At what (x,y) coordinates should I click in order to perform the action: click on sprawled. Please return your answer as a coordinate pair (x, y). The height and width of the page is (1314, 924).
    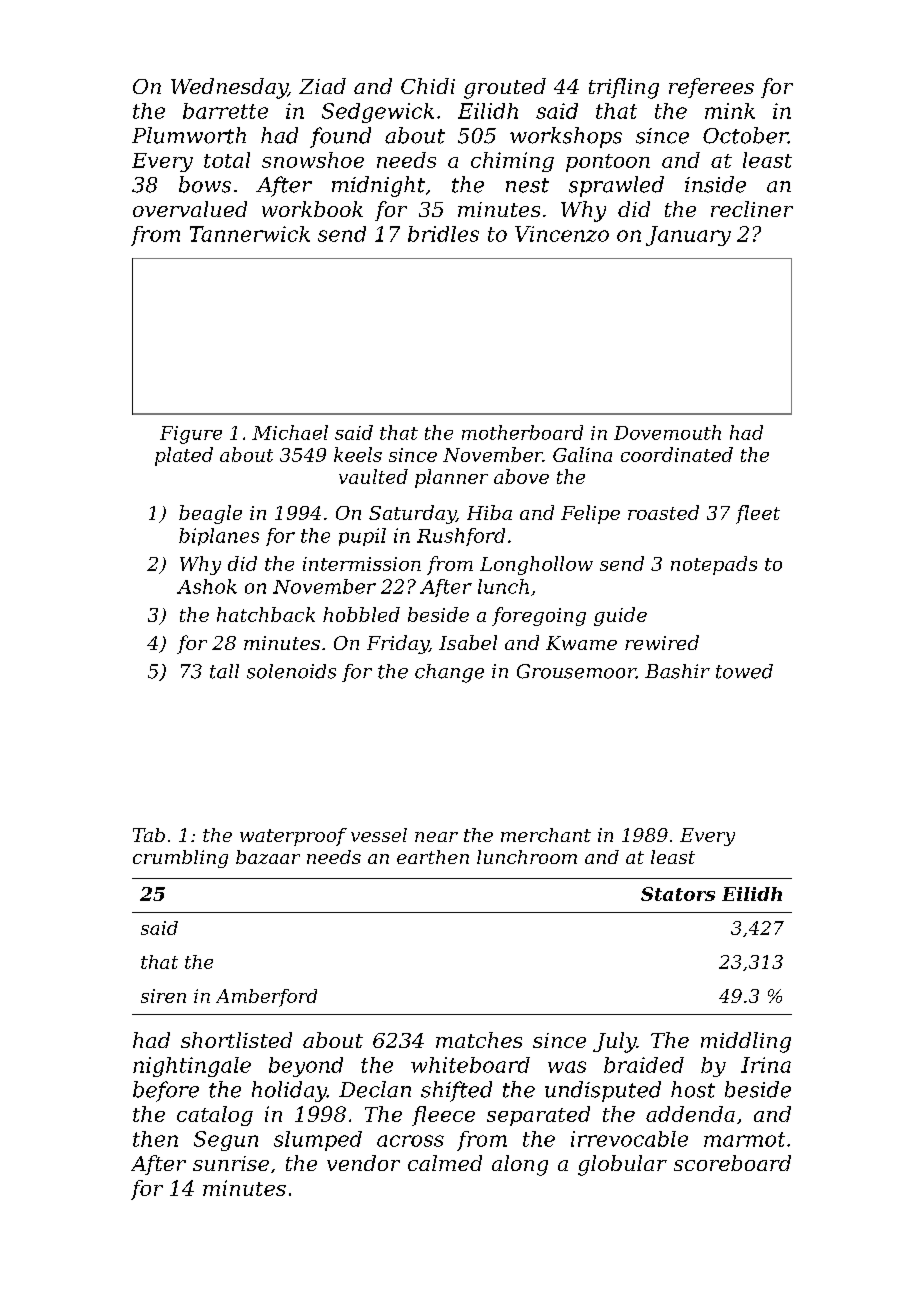
    Looking at the image, I should click on (616, 186).
